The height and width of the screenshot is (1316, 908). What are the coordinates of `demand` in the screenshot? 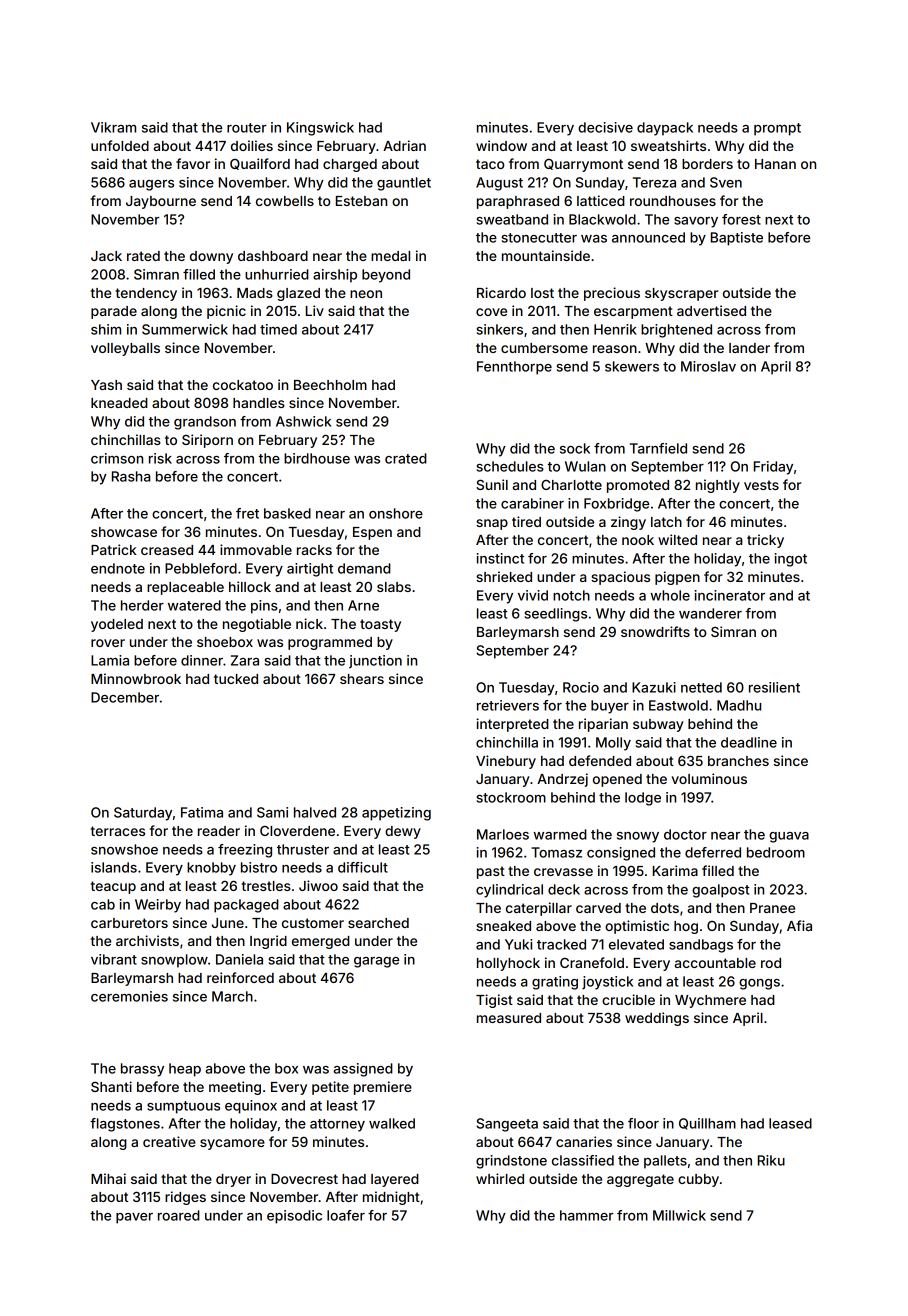 It's located at (364, 568).
